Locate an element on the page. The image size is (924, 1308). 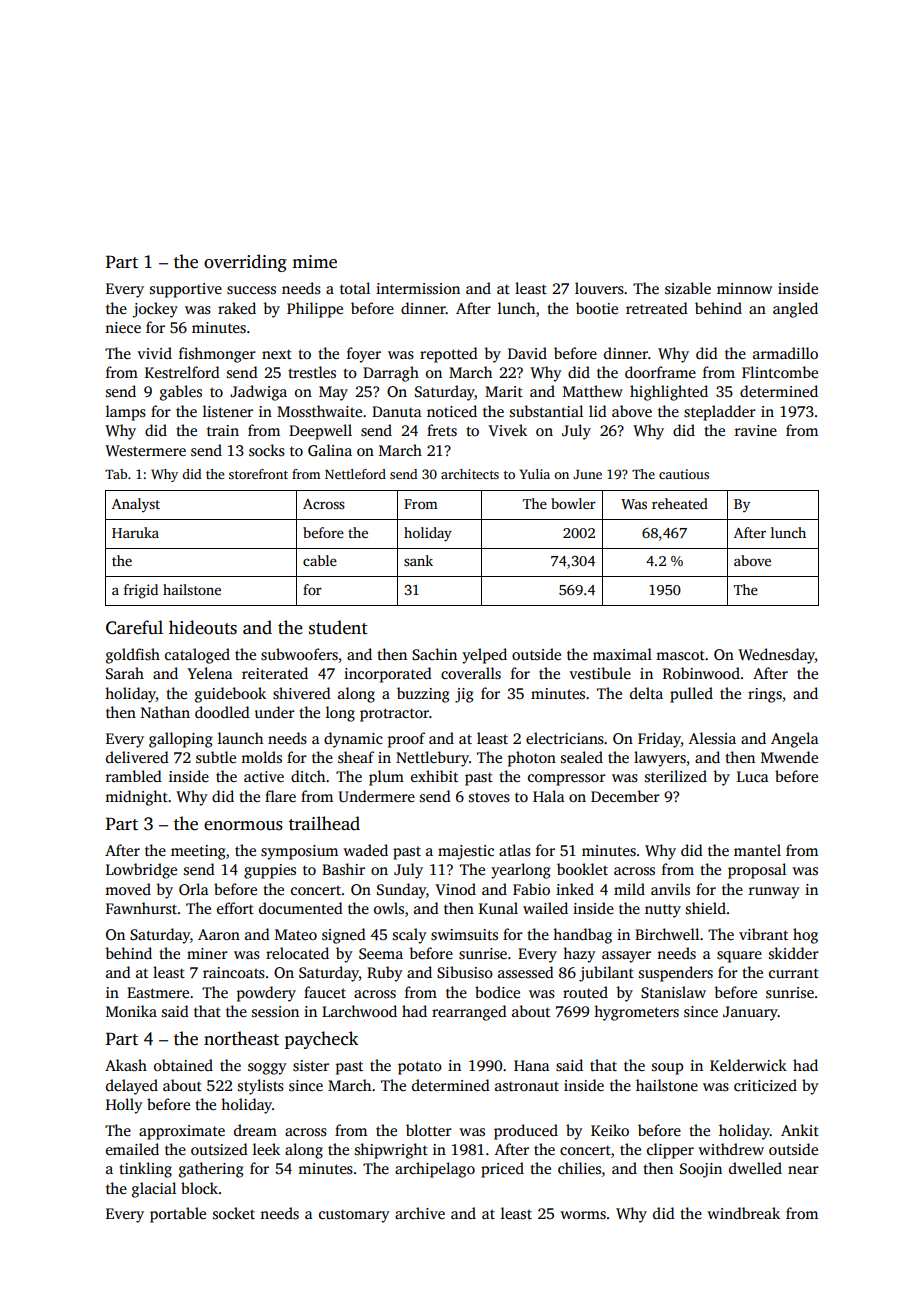
Mwende is located at coordinates (789, 757).
